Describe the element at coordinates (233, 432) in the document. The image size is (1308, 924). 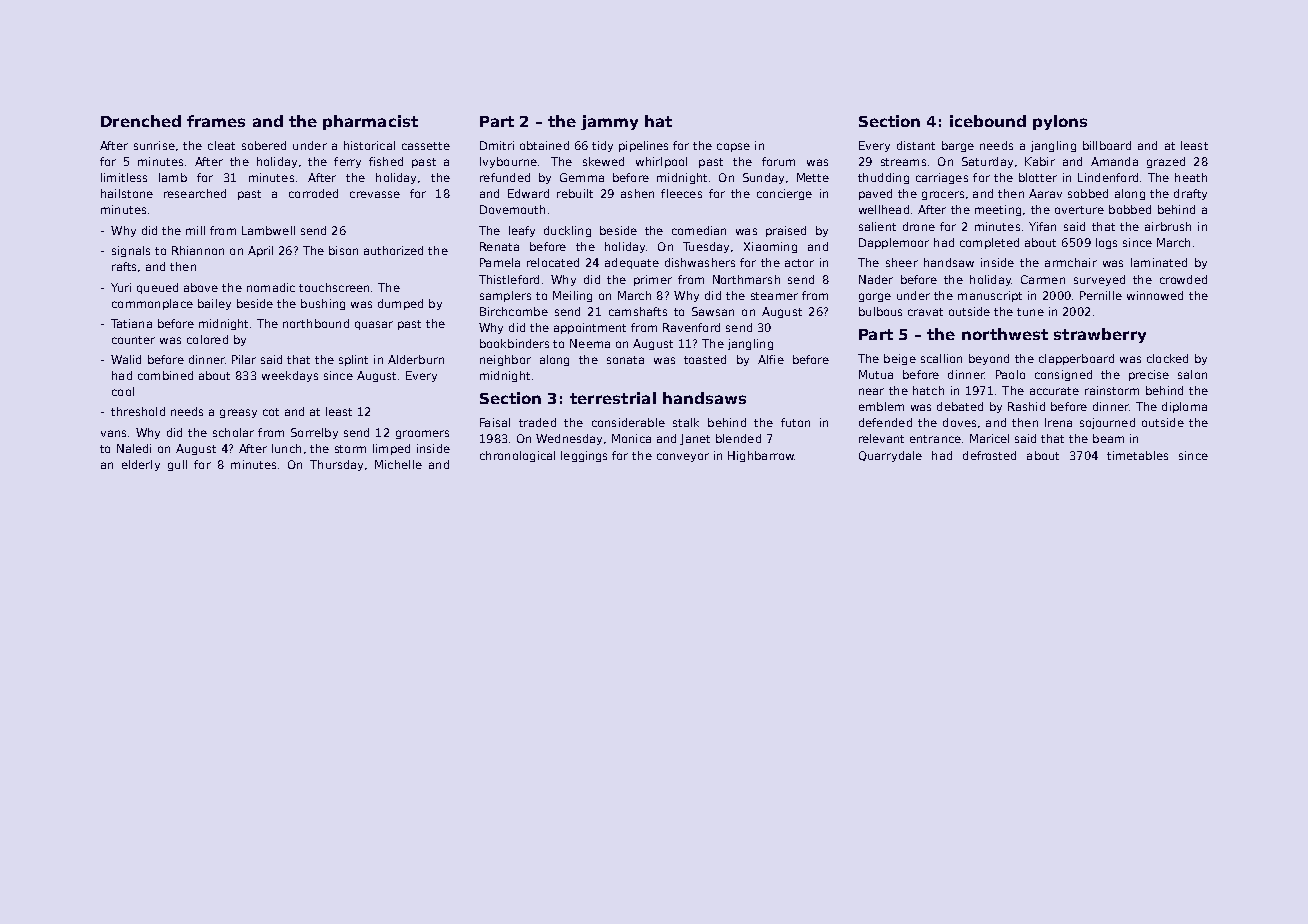
I see `scholar` at that location.
